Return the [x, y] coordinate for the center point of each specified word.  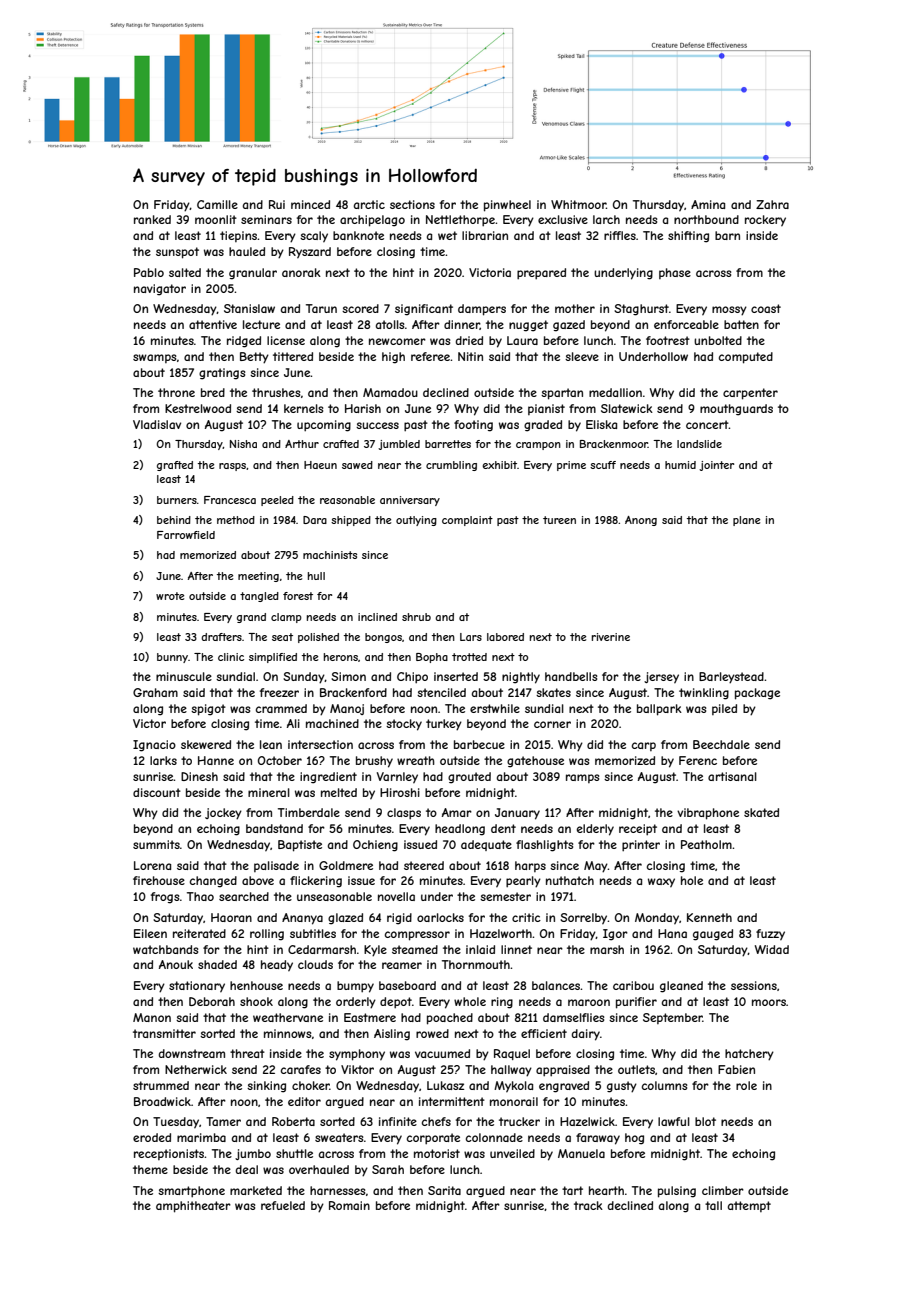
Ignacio [154, 746]
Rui [277, 204]
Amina [708, 204]
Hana [672, 933]
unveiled [512, 1153]
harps [530, 866]
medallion [615, 392]
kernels [303, 408]
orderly [356, 1003]
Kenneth [709, 917]
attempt [749, 1206]
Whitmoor [578, 204]
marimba [201, 1137]
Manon [152, 1017]
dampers [482, 310]
